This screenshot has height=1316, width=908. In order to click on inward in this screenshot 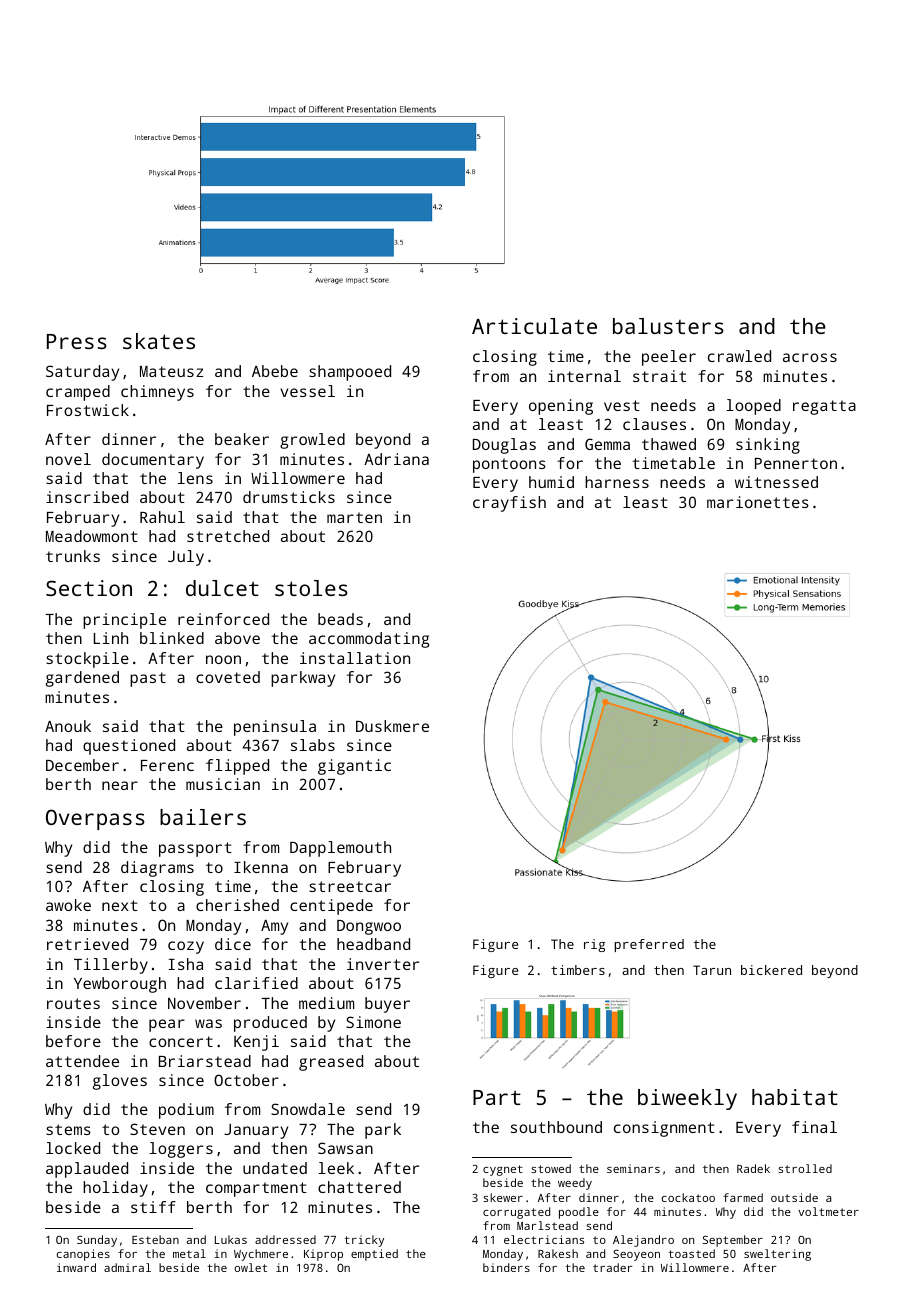, I will do `click(76, 1267)`.
